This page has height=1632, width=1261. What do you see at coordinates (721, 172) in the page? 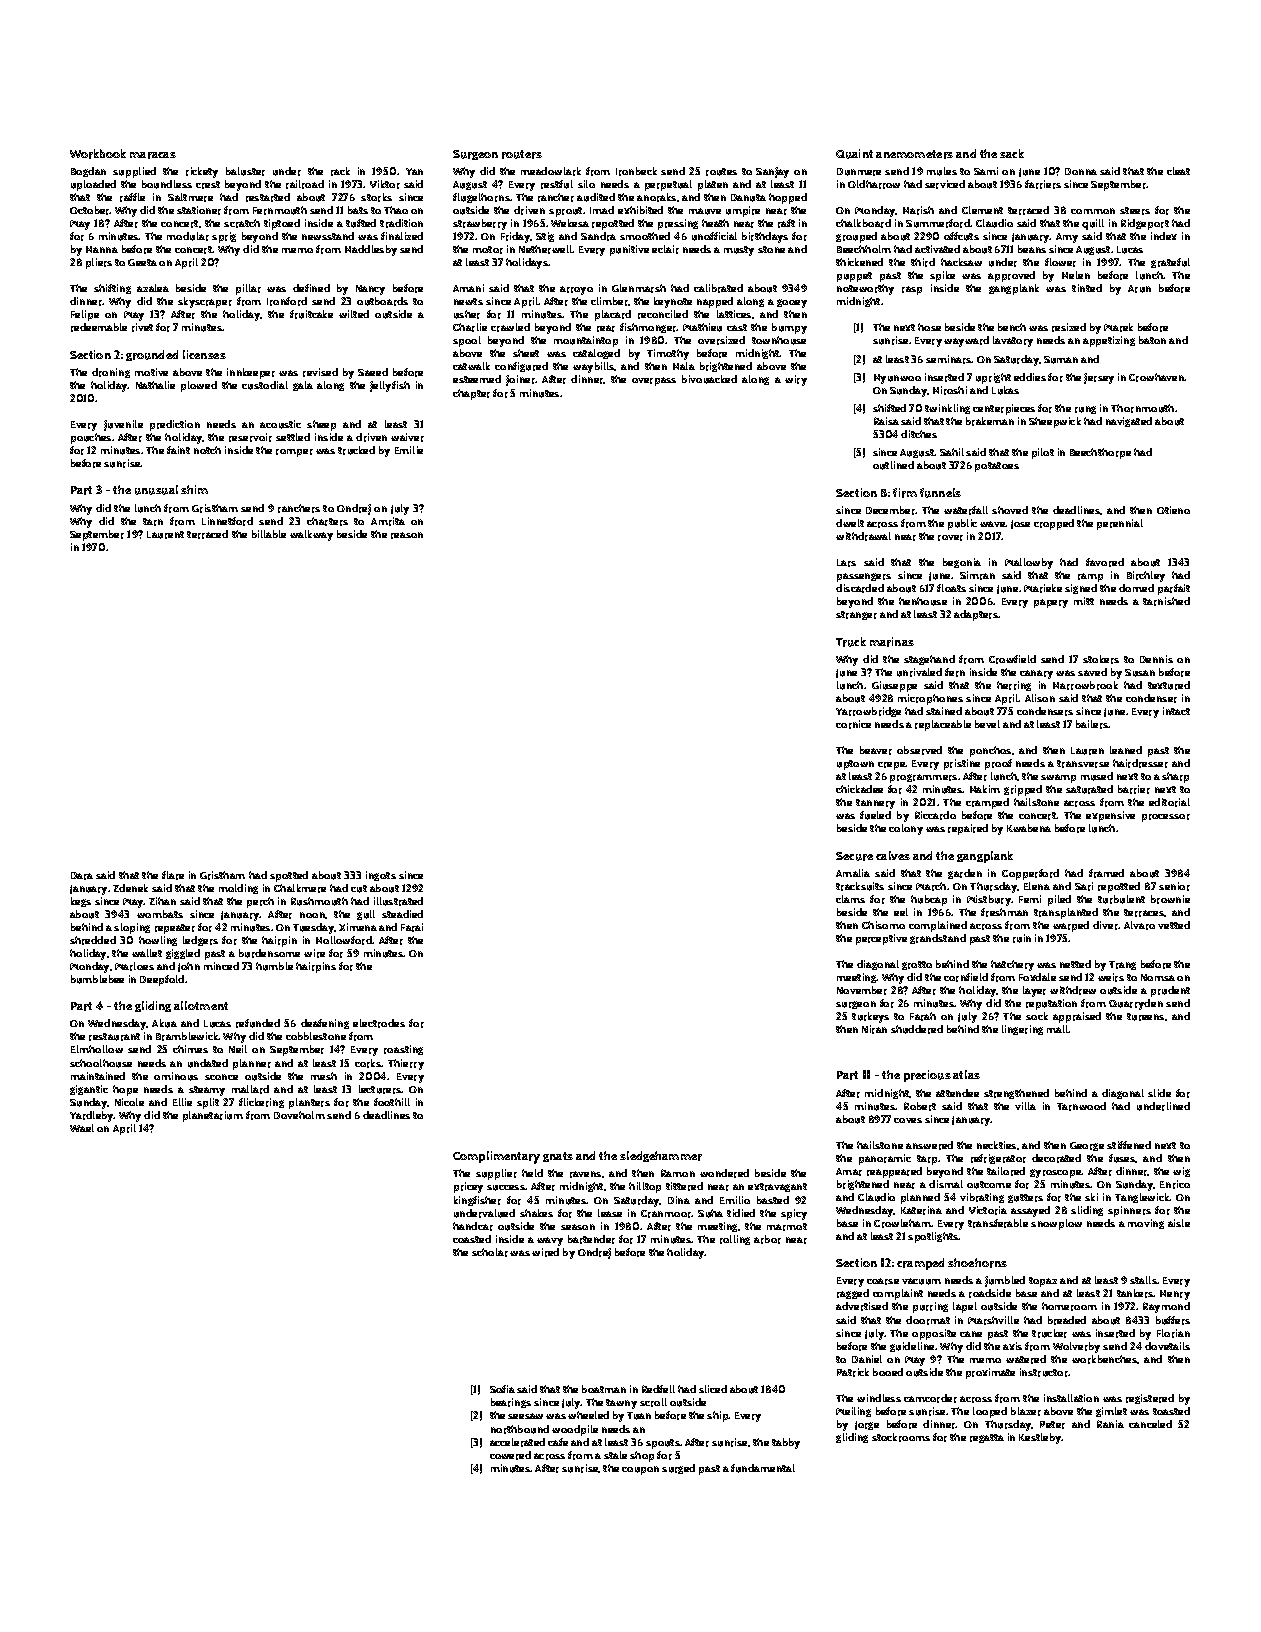
I see `routes` at bounding box center [721, 172].
